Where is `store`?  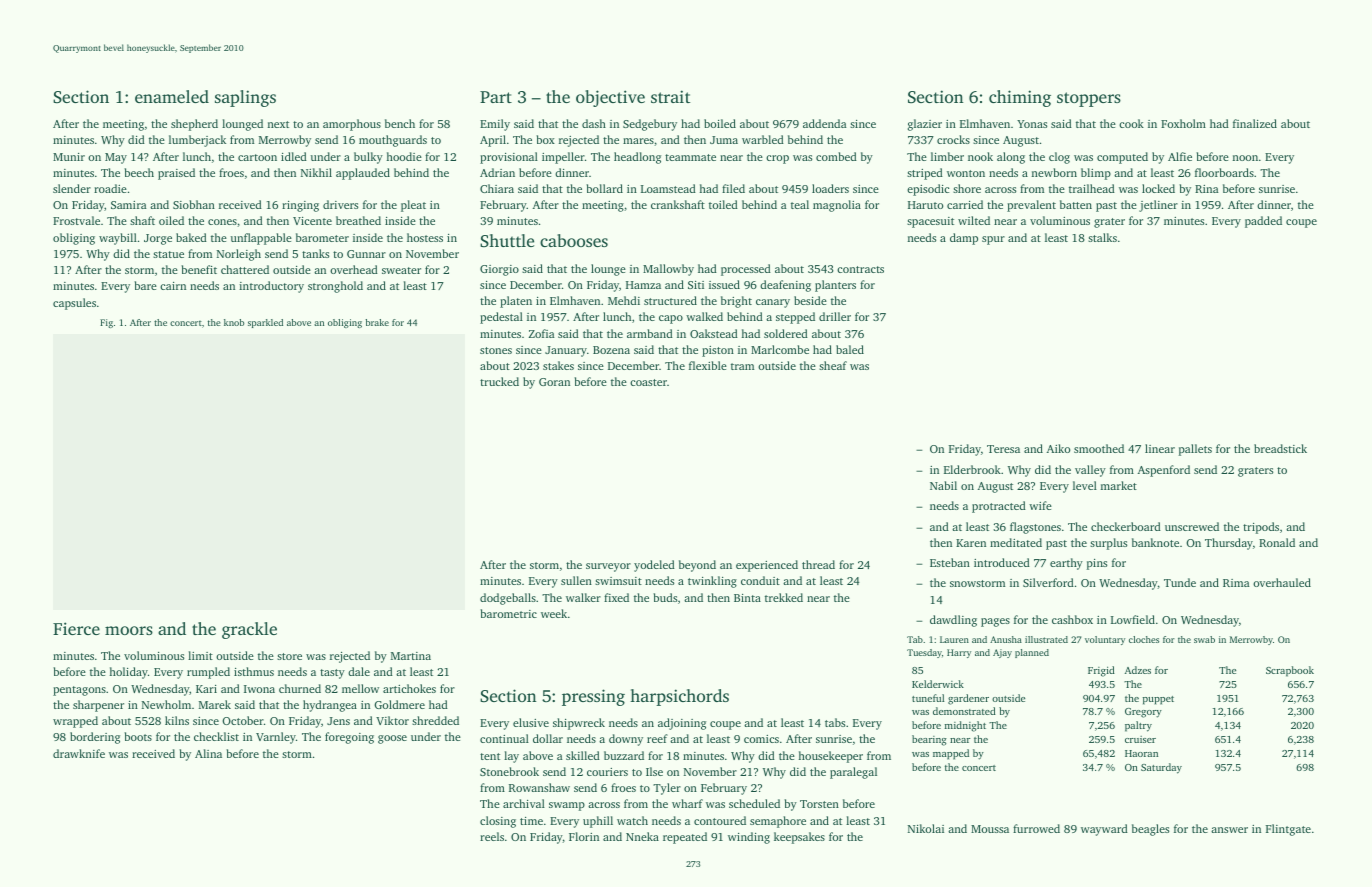
store is located at coordinates (289, 656).
